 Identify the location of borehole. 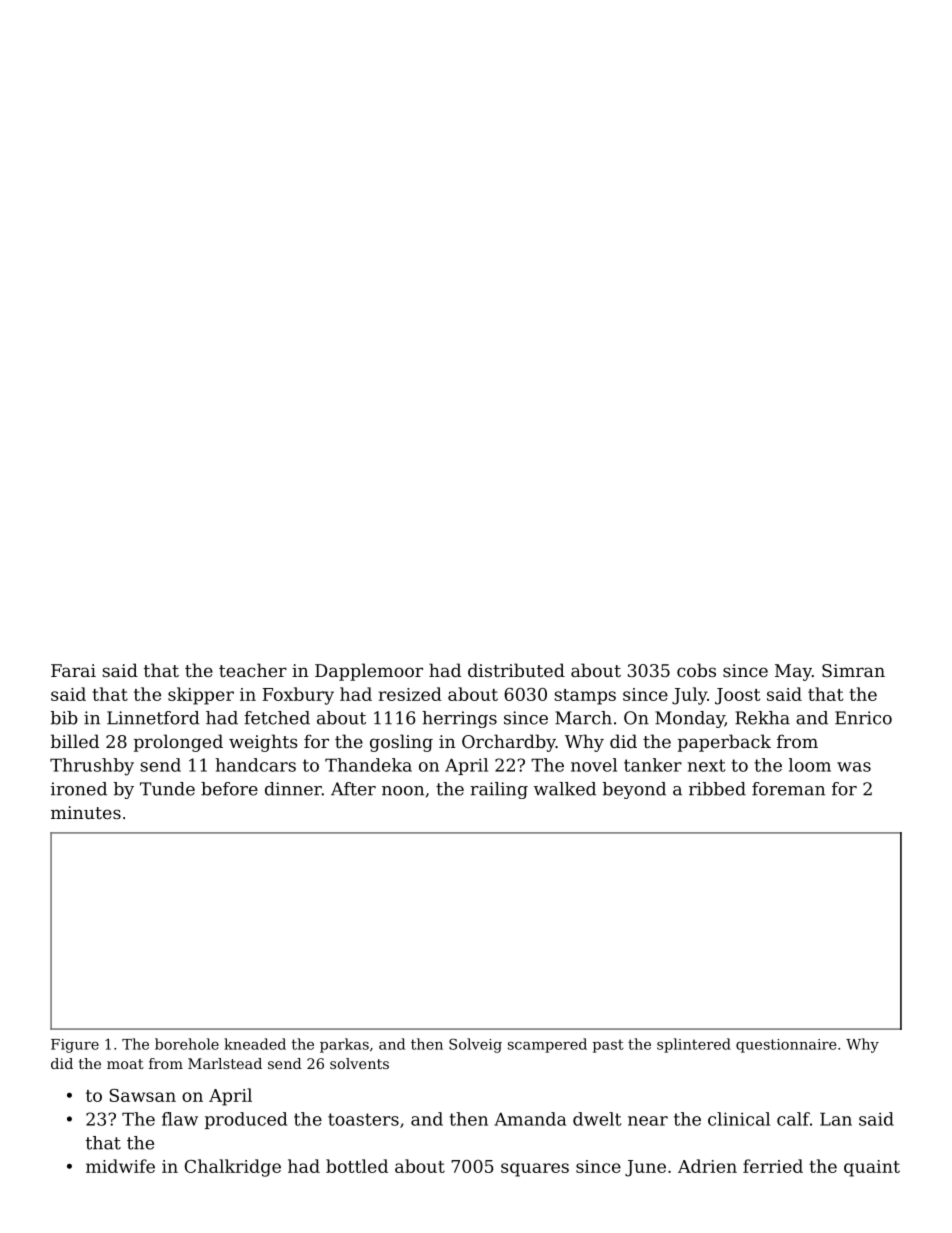
(187, 1044).
